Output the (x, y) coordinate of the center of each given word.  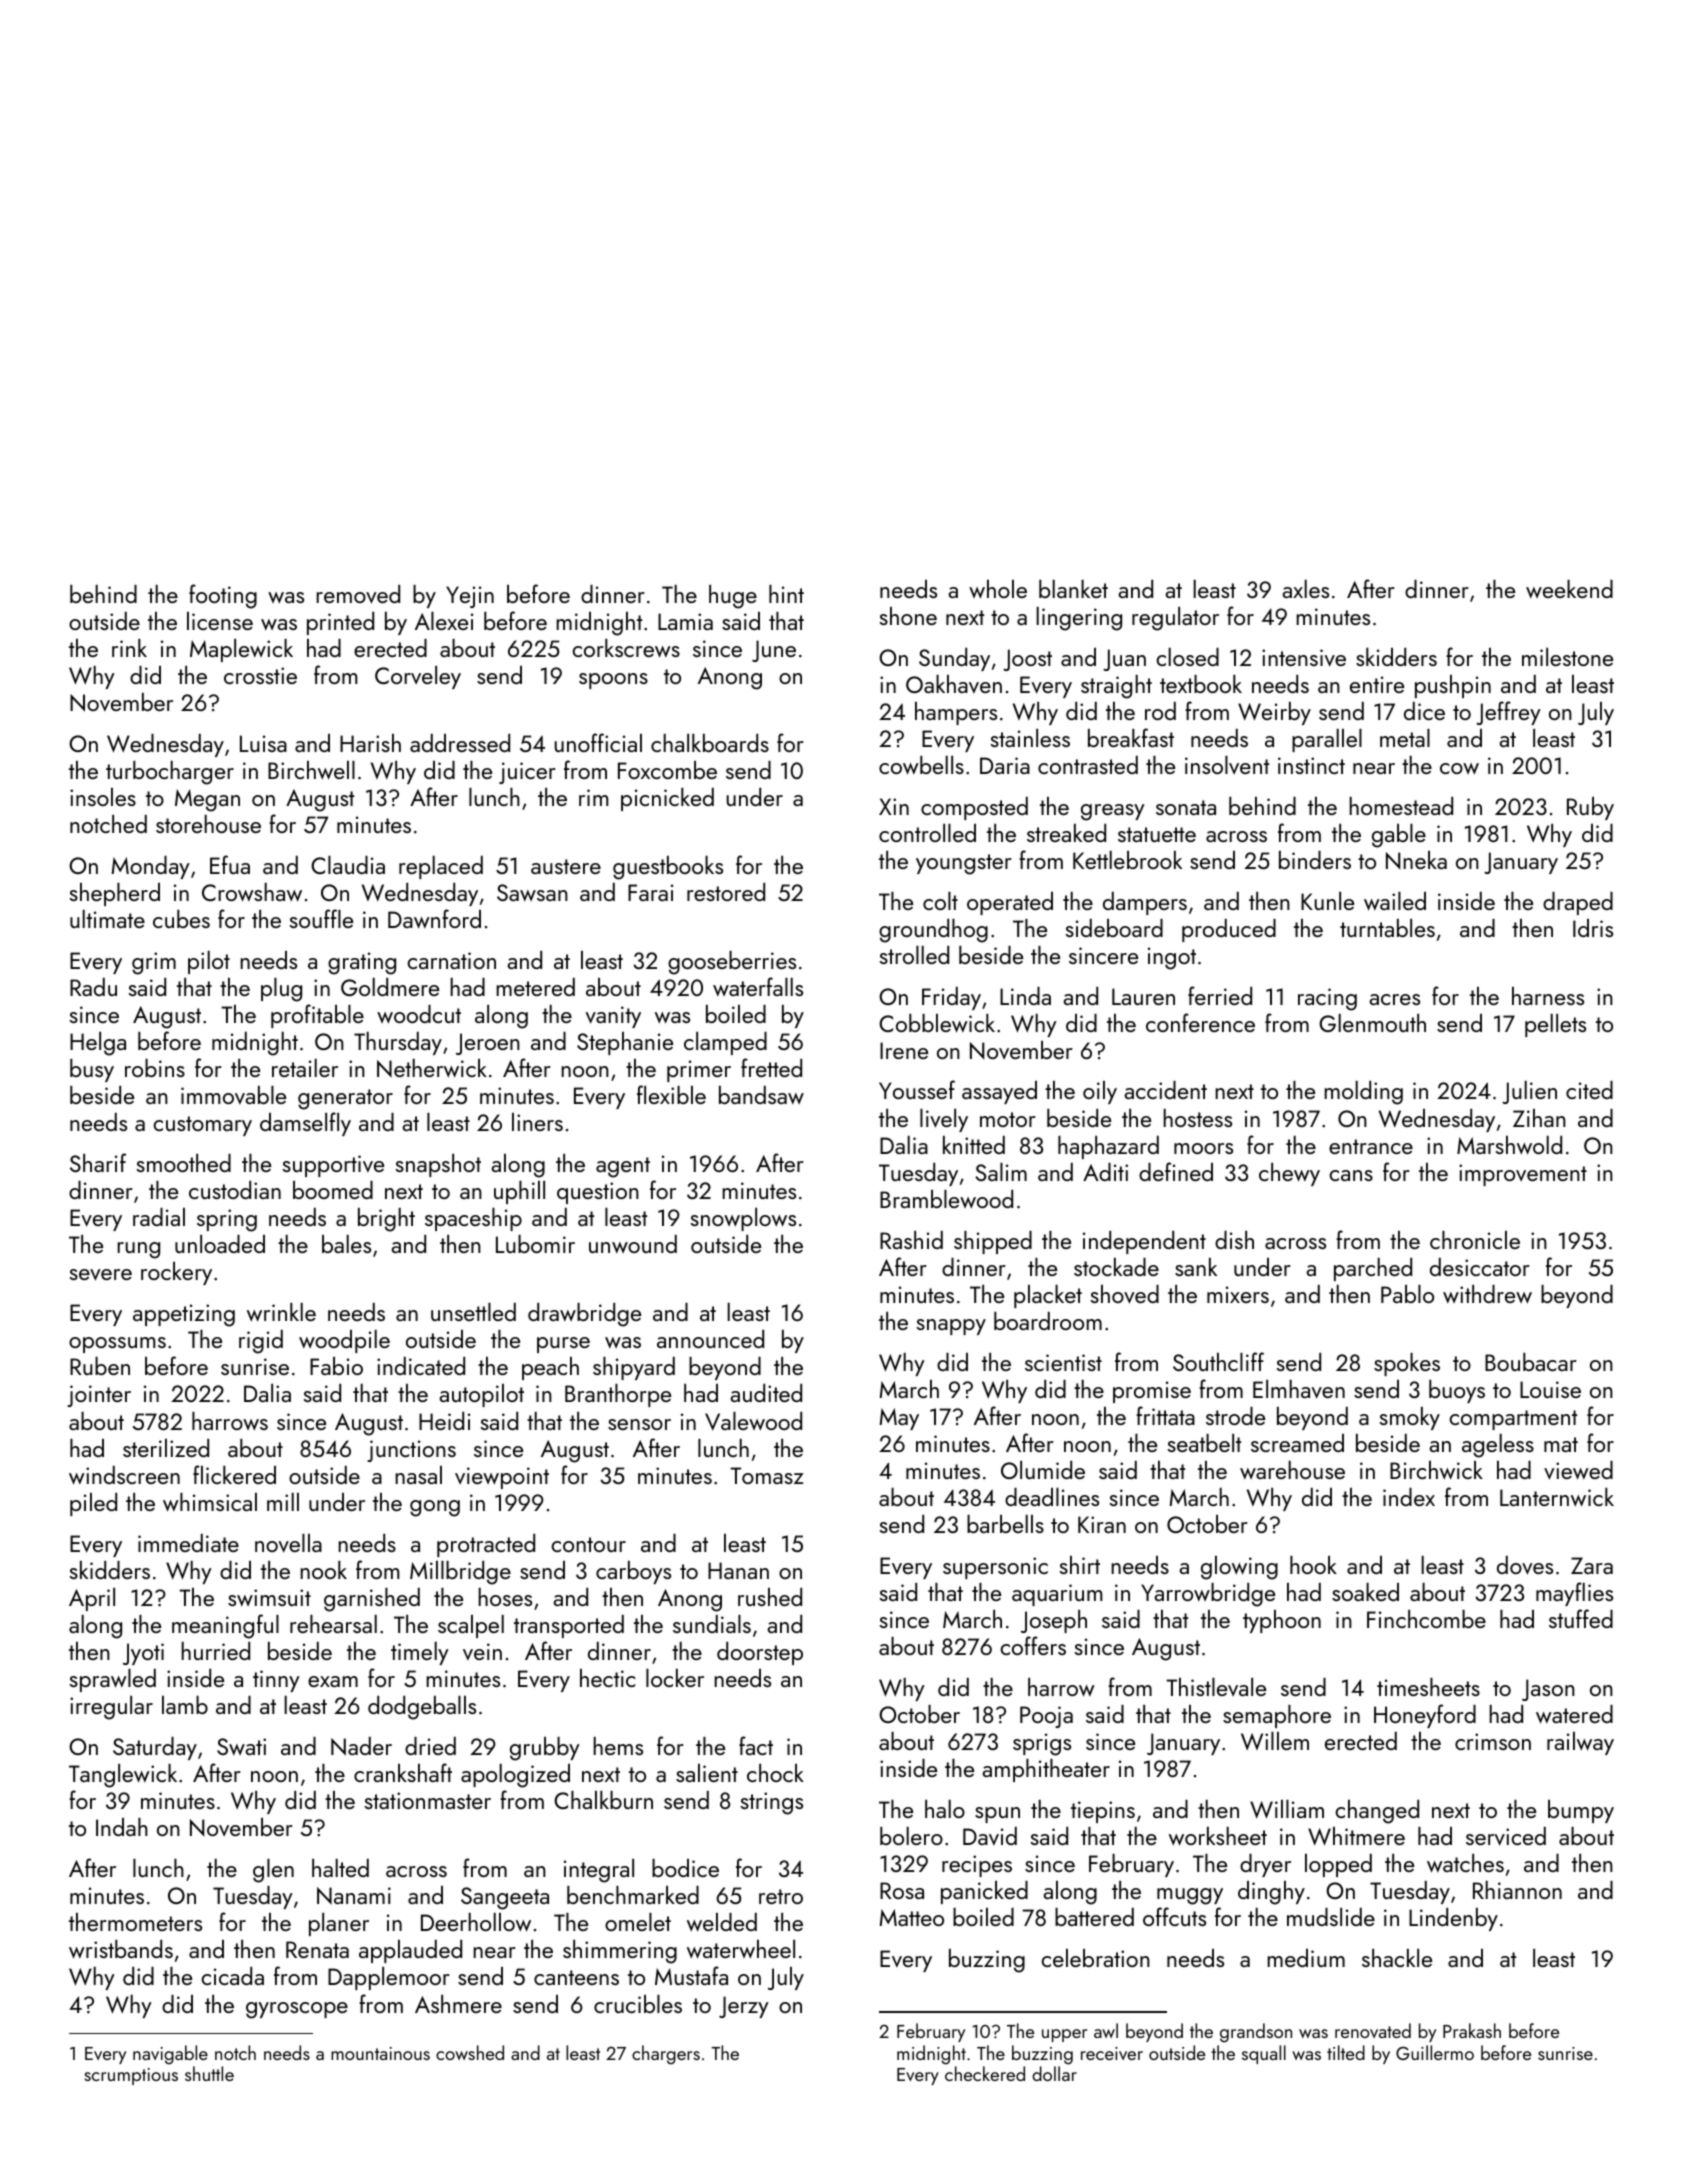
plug (281, 990)
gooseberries (732, 963)
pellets (1555, 1025)
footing (223, 596)
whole (998, 589)
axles (1305, 589)
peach (550, 1368)
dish (1234, 1240)
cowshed (470, 2052)
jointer (99, 1396)
